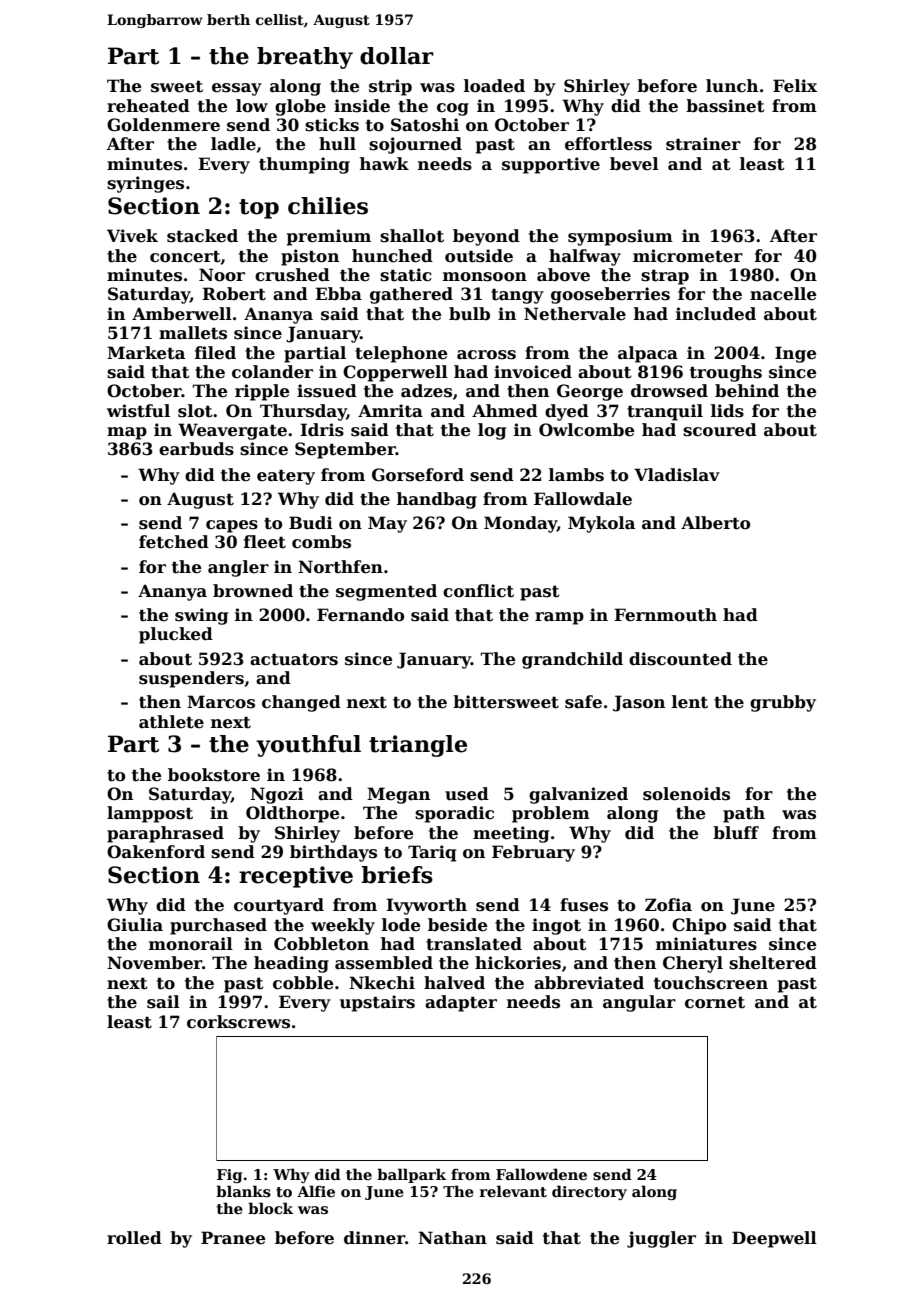 Image resolution: width=924 pixels, height=1308 pixels. What do you see at coordinates (620, 237) in the screenshot?
I see `symposium` at bounding box center [620, 237].
